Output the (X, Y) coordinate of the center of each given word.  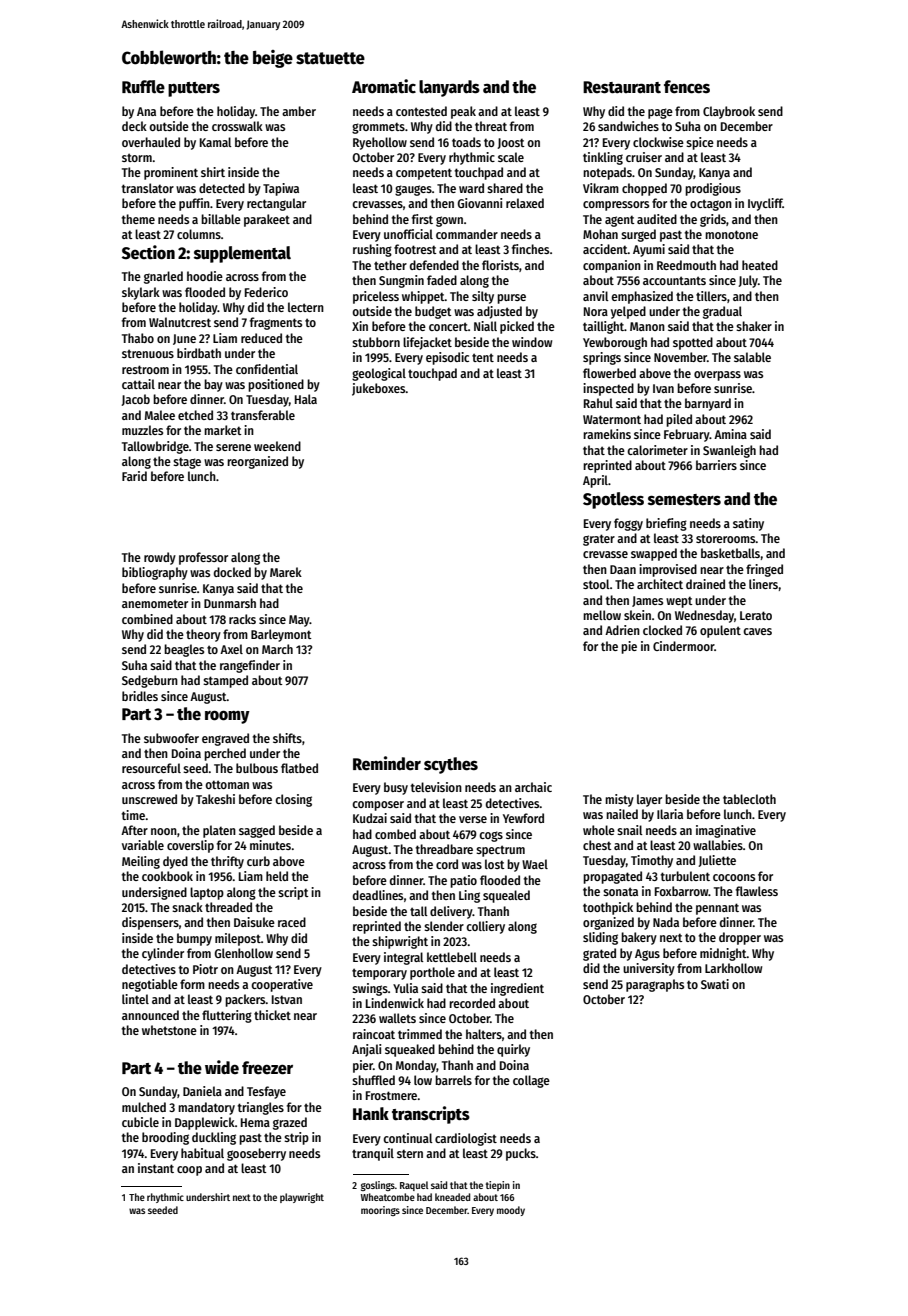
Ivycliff (765, 204)
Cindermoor (683, 646)
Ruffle (143, 87)
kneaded (452, 1197)
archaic (533, 787)
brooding (165, 1138)
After (134, 830)
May (299, 621)
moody (511, 1211)
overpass (717, 376)
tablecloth (749, 799)
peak (463, 112)
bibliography (155, 573)
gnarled (163, 277)
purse (511, 299)
